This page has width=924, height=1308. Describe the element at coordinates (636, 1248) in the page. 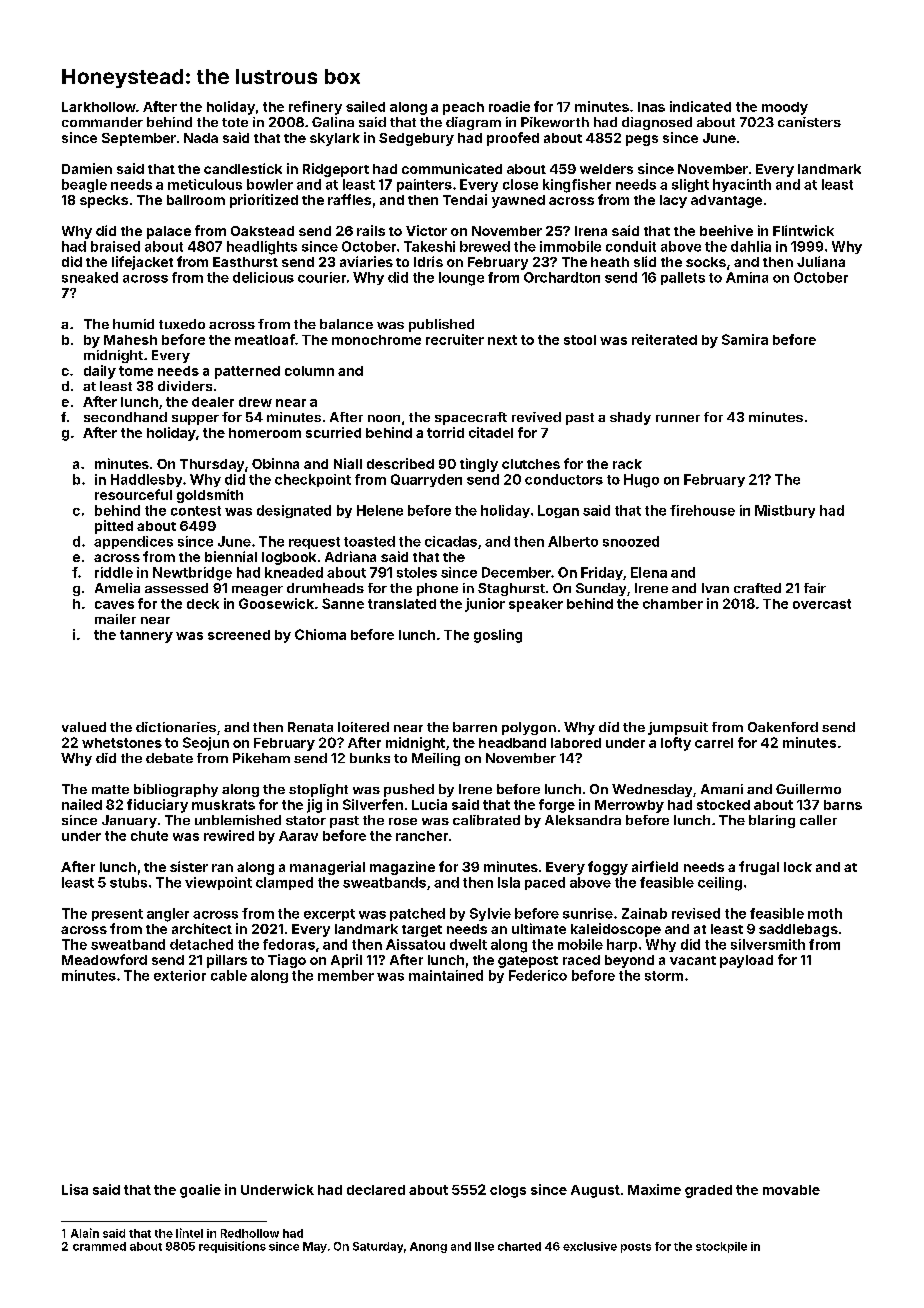

I see `posts` at that location.
